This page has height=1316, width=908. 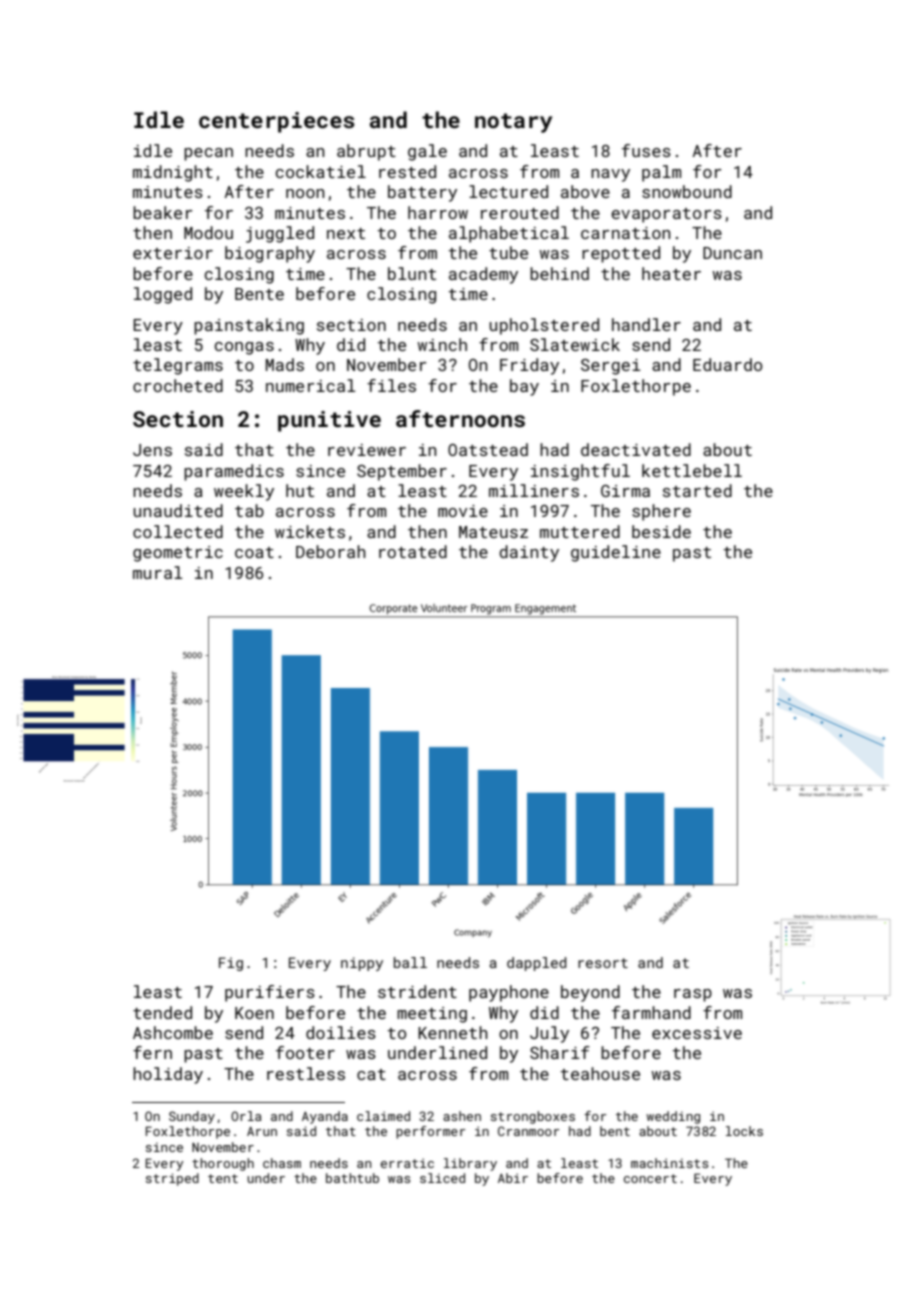 I want to click on beside, so click(x=661, y=531).
